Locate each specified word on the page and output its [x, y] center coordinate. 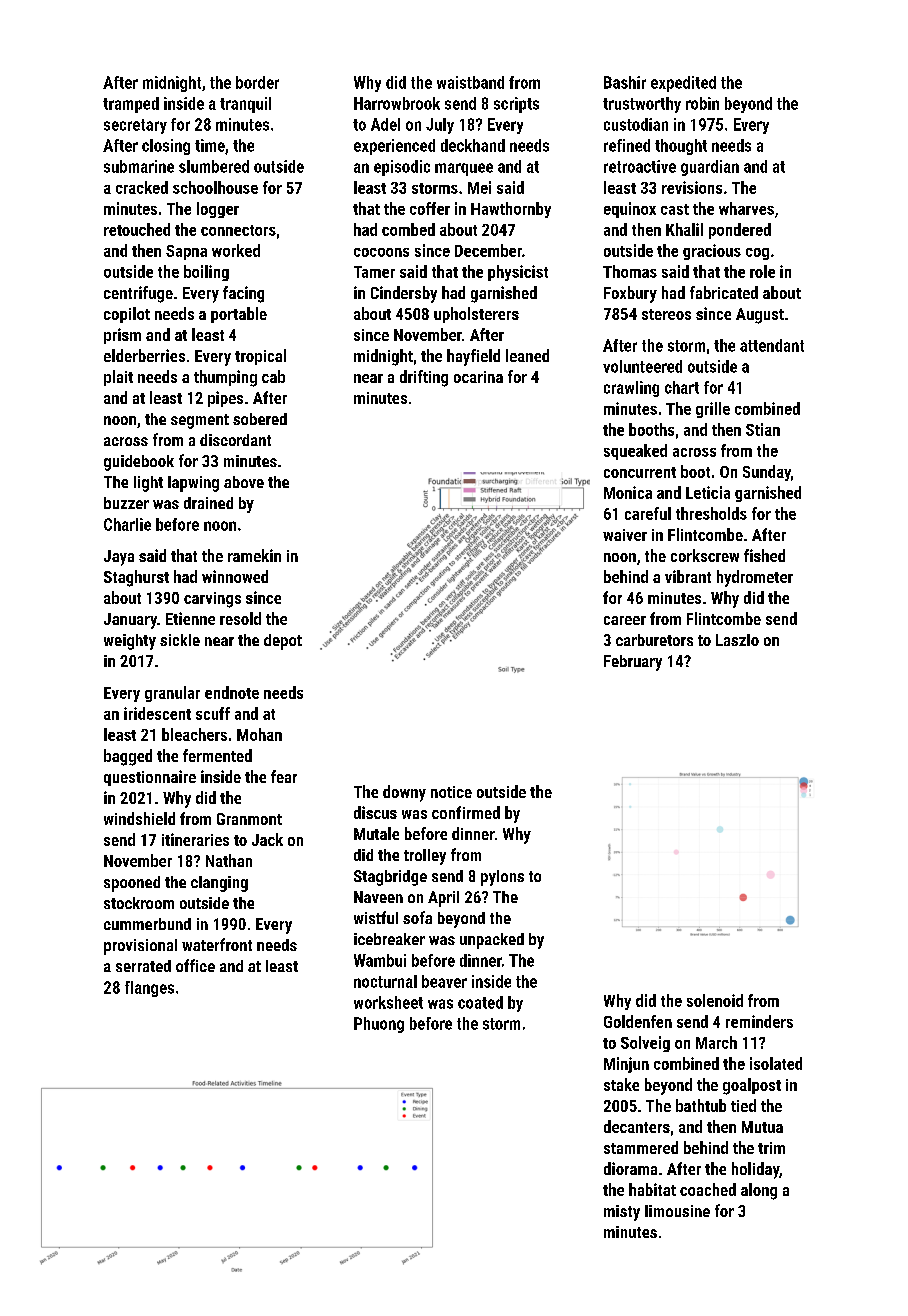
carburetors [654, 640]
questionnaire [150, 778]
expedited [683, 84]
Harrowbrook [397, 103]
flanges [149, 989]
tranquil [245, 105]
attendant [772, 345]
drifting [424, 378]
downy [404, 793]
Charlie [127, 524]
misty [622, 1213]
